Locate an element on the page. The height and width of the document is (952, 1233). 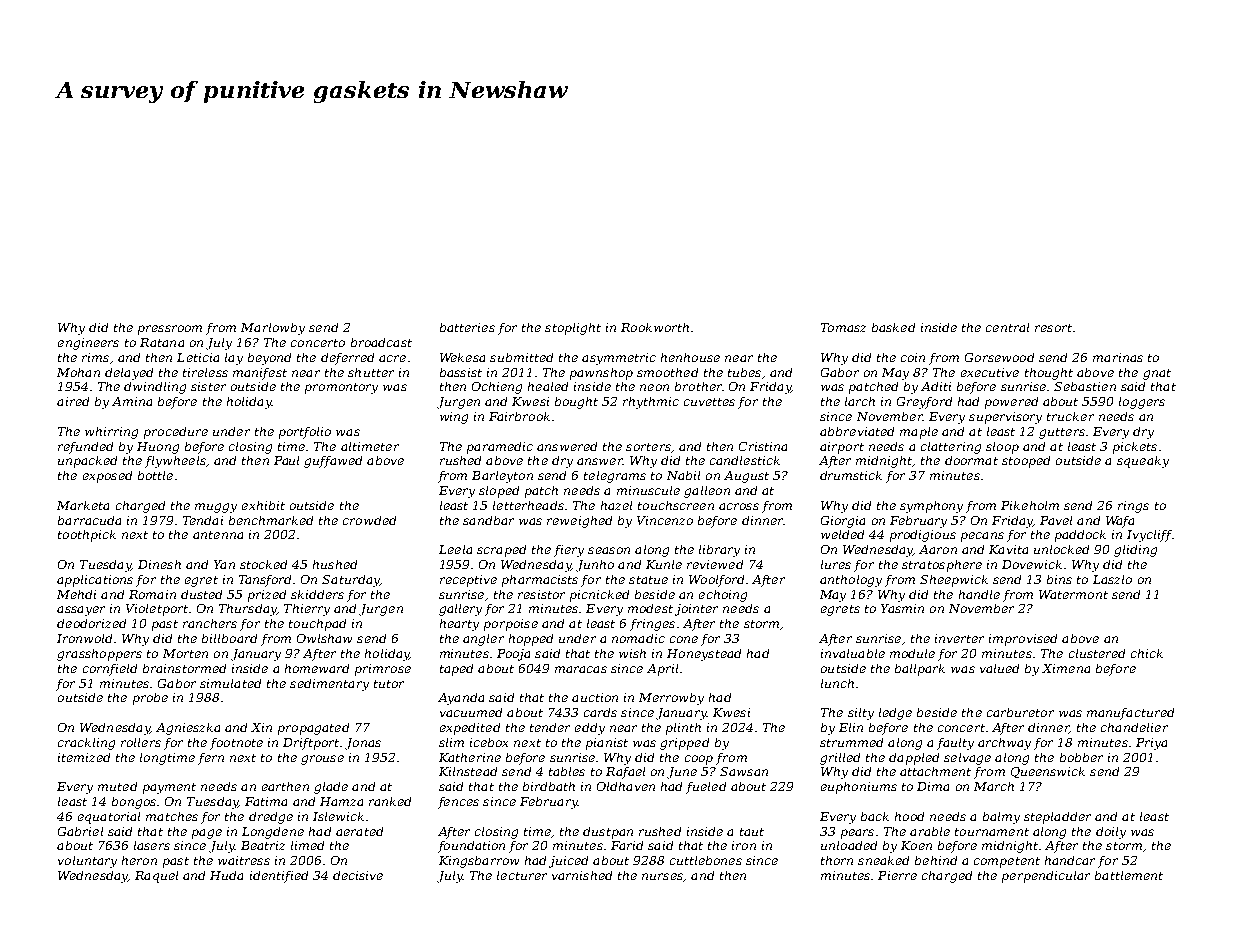
squeaky is located at coordinates (1143, 462).
